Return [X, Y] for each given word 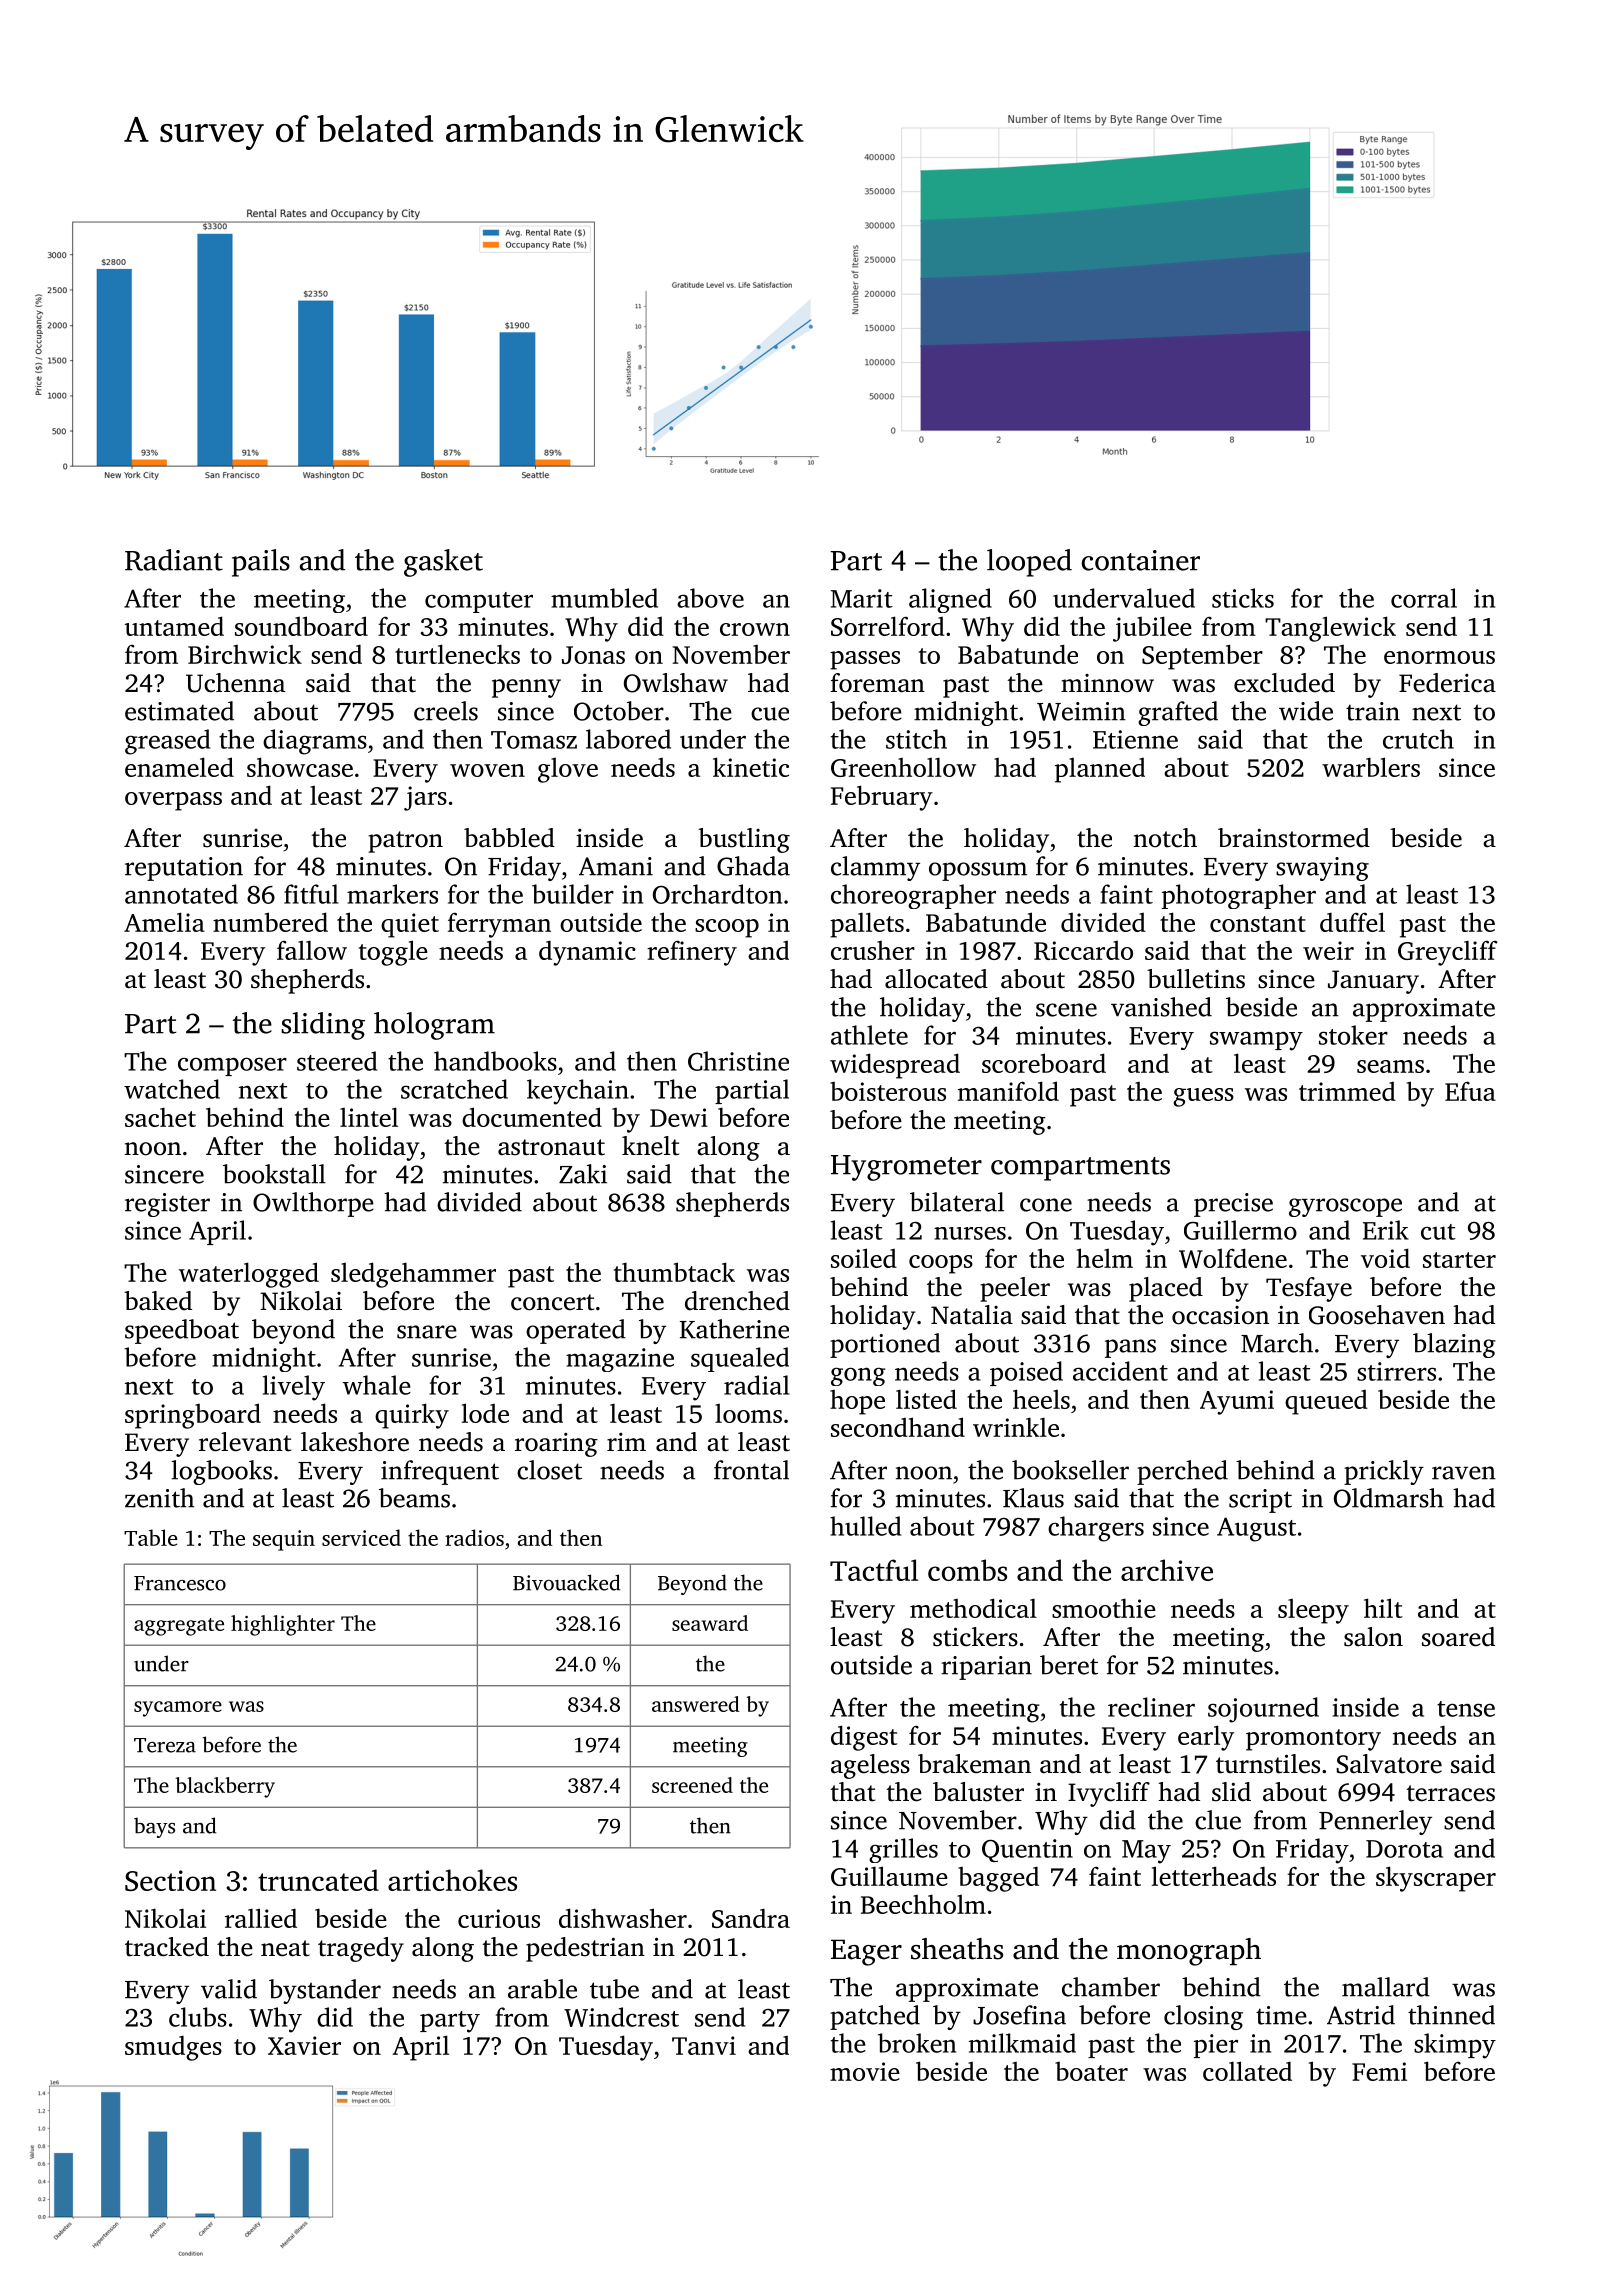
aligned [950, 600]
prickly [1384, 1472]
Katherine [734, 1329]
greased [167, 742]
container [1141, 560]
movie [865, 2071]
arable [542, 1989]
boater [1091, 2071]
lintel [369, 1117]
